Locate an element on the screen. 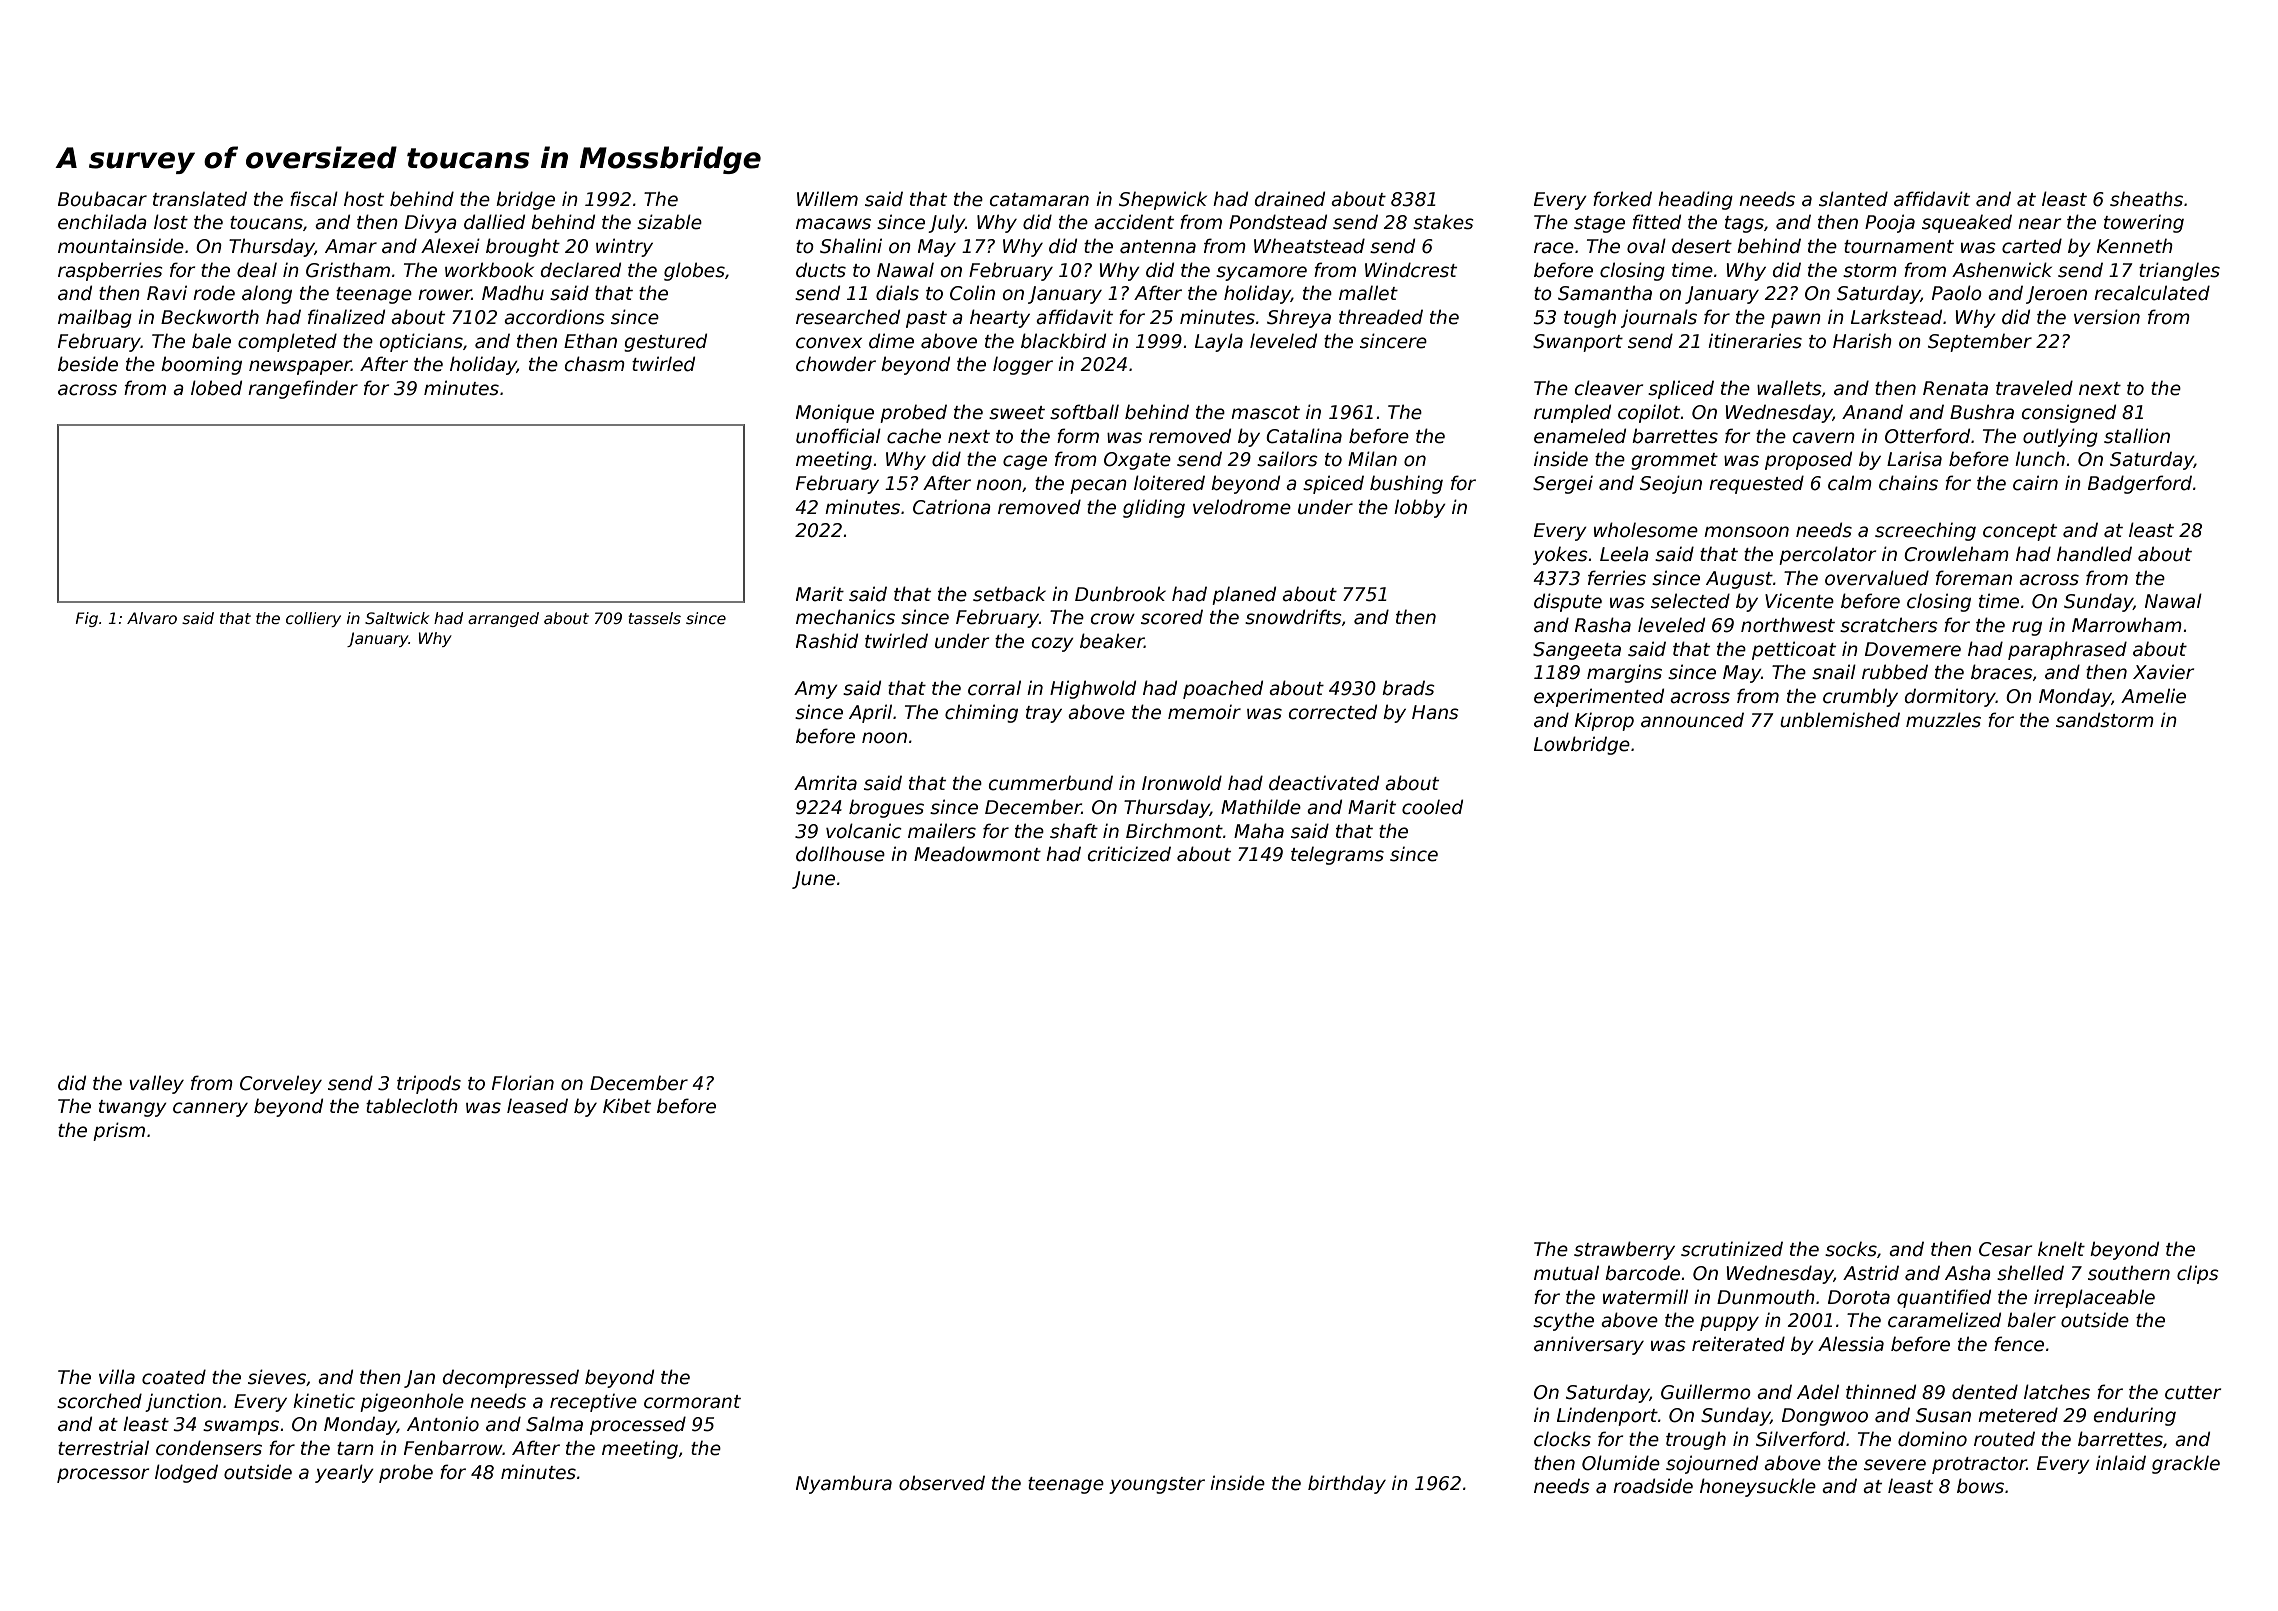 Image resolution: width=2278 pixels, height=1611 pixels. strawberry is located at coordinates (1624, 1250).
